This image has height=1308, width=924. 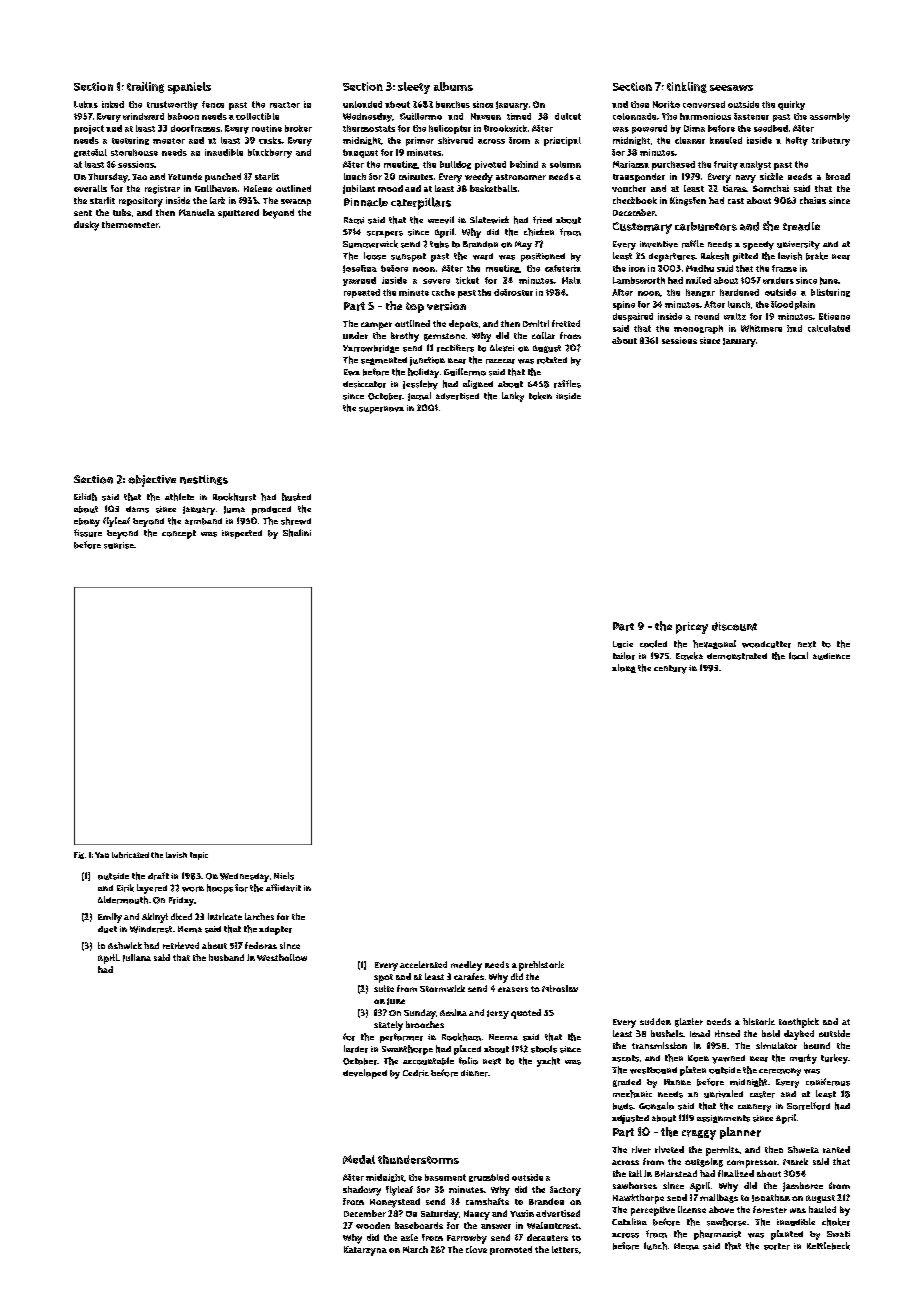 What do you see at coordinates (428, 1061) in the image?
I see `accountable` at bounding box center [428, 1061].
